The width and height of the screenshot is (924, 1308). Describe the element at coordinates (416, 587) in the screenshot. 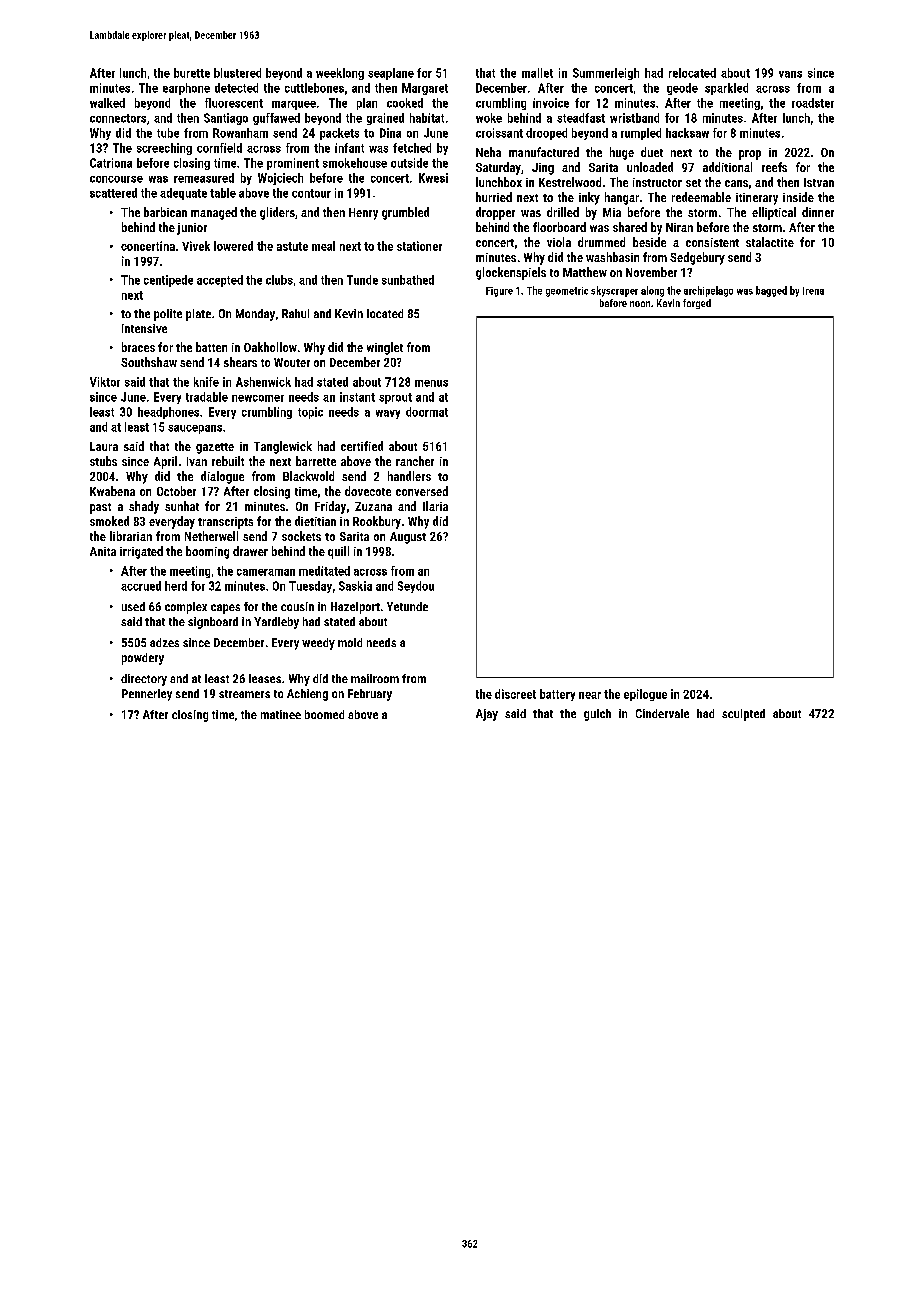

I see `Seydou` at that location.
